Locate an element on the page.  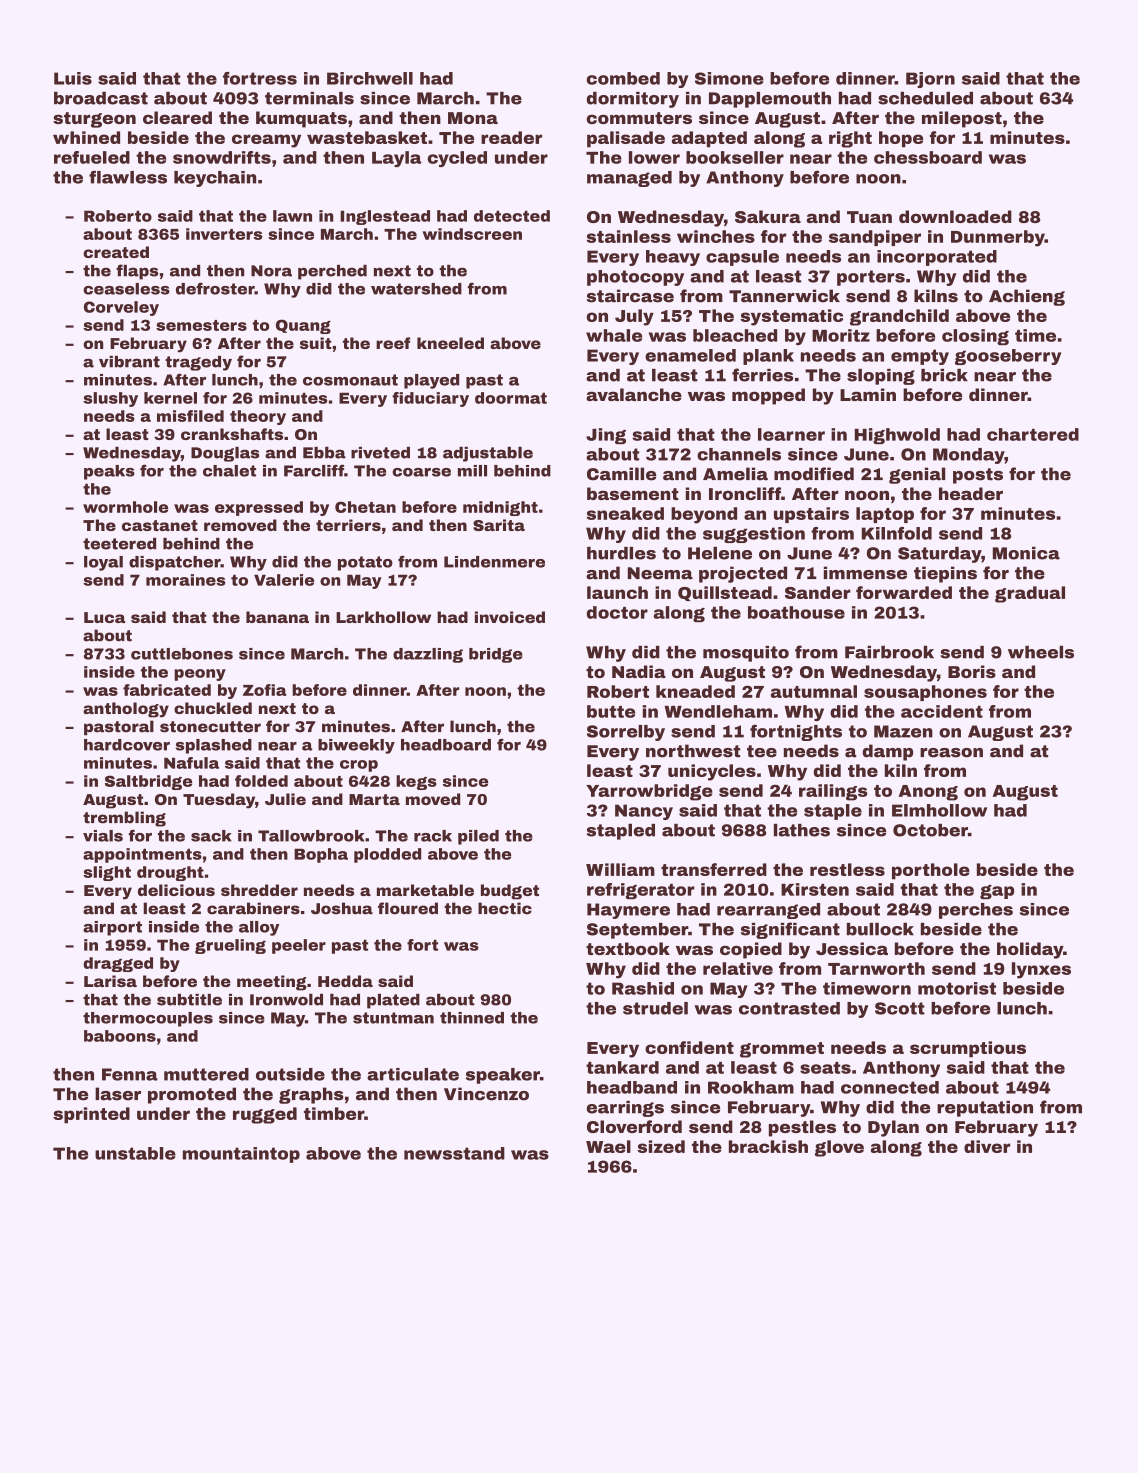
terminals is located at coordinates (309, 98).
